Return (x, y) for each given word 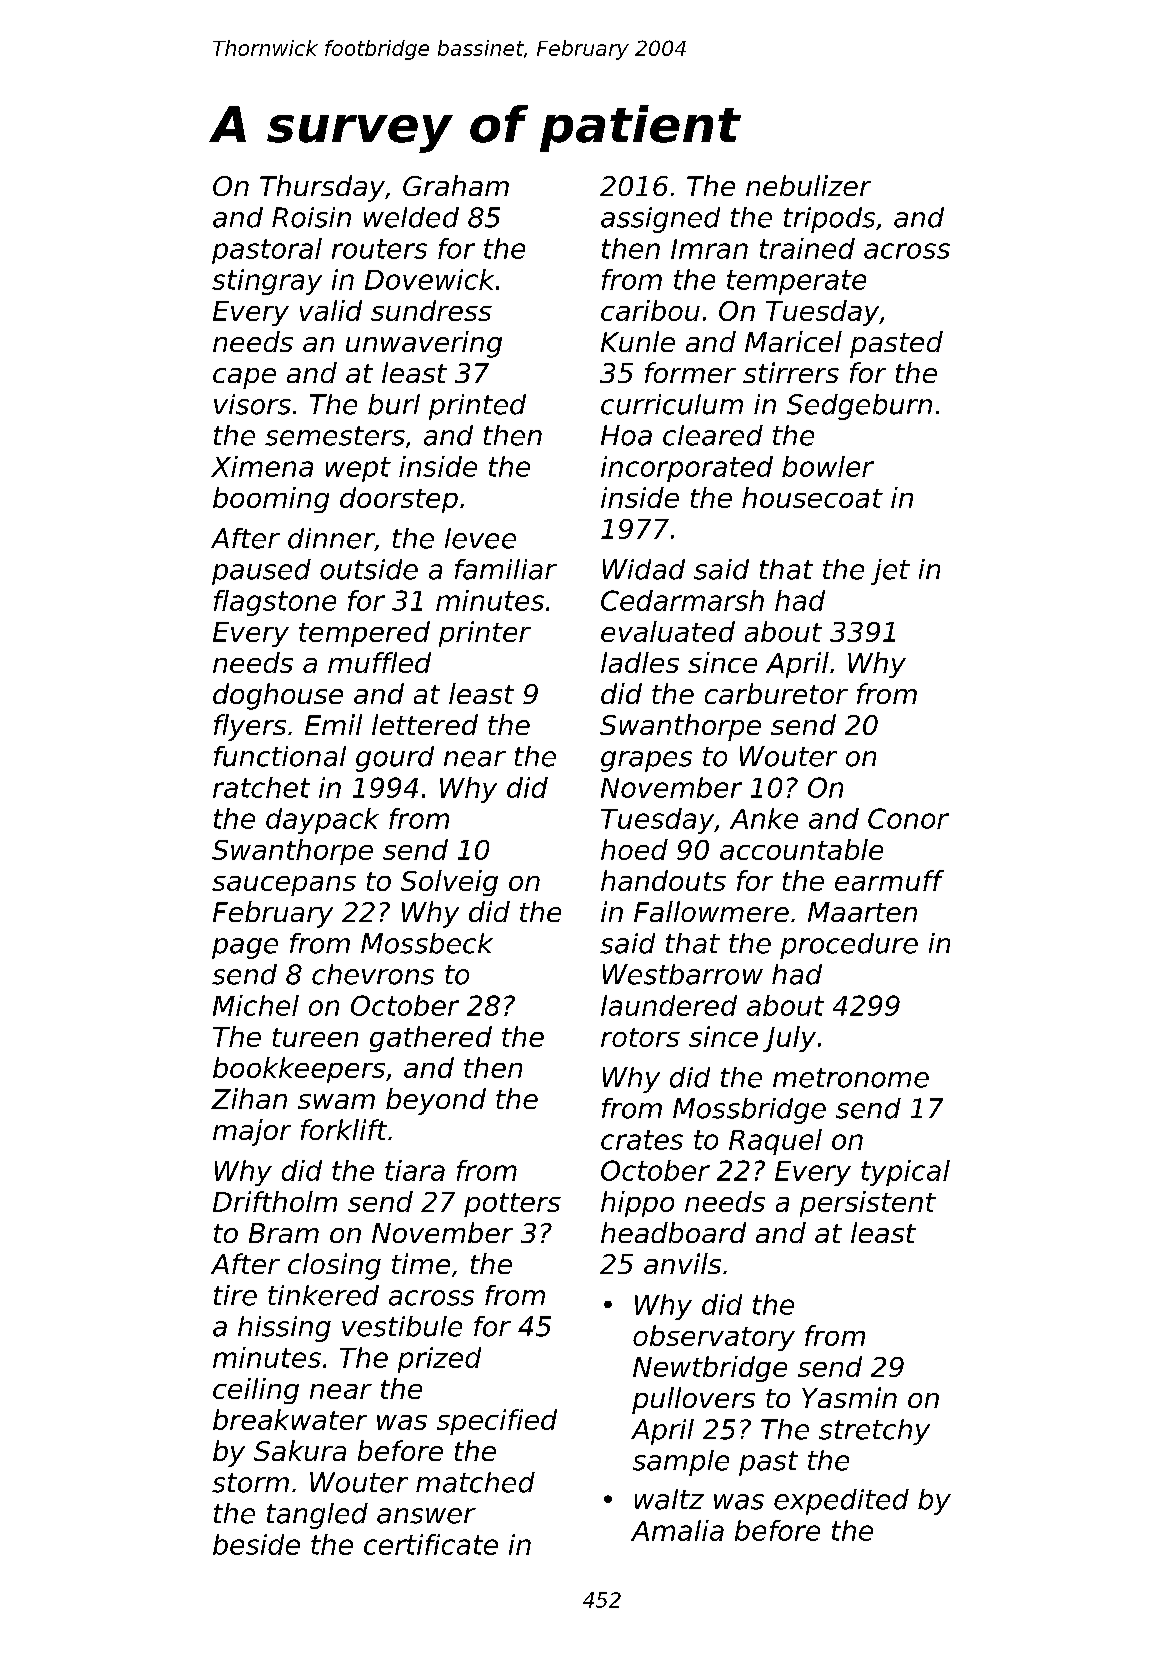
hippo (637, 1204)
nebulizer (808, 185)
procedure (849, 946)
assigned (660, 220)
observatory (714, 1338)
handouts (663, 880)
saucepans (284, 886)
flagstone (275, 603)
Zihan (249, 1098)
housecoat (812, 497)
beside (256, 1544)
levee (480, 538)
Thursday (322, 188)
